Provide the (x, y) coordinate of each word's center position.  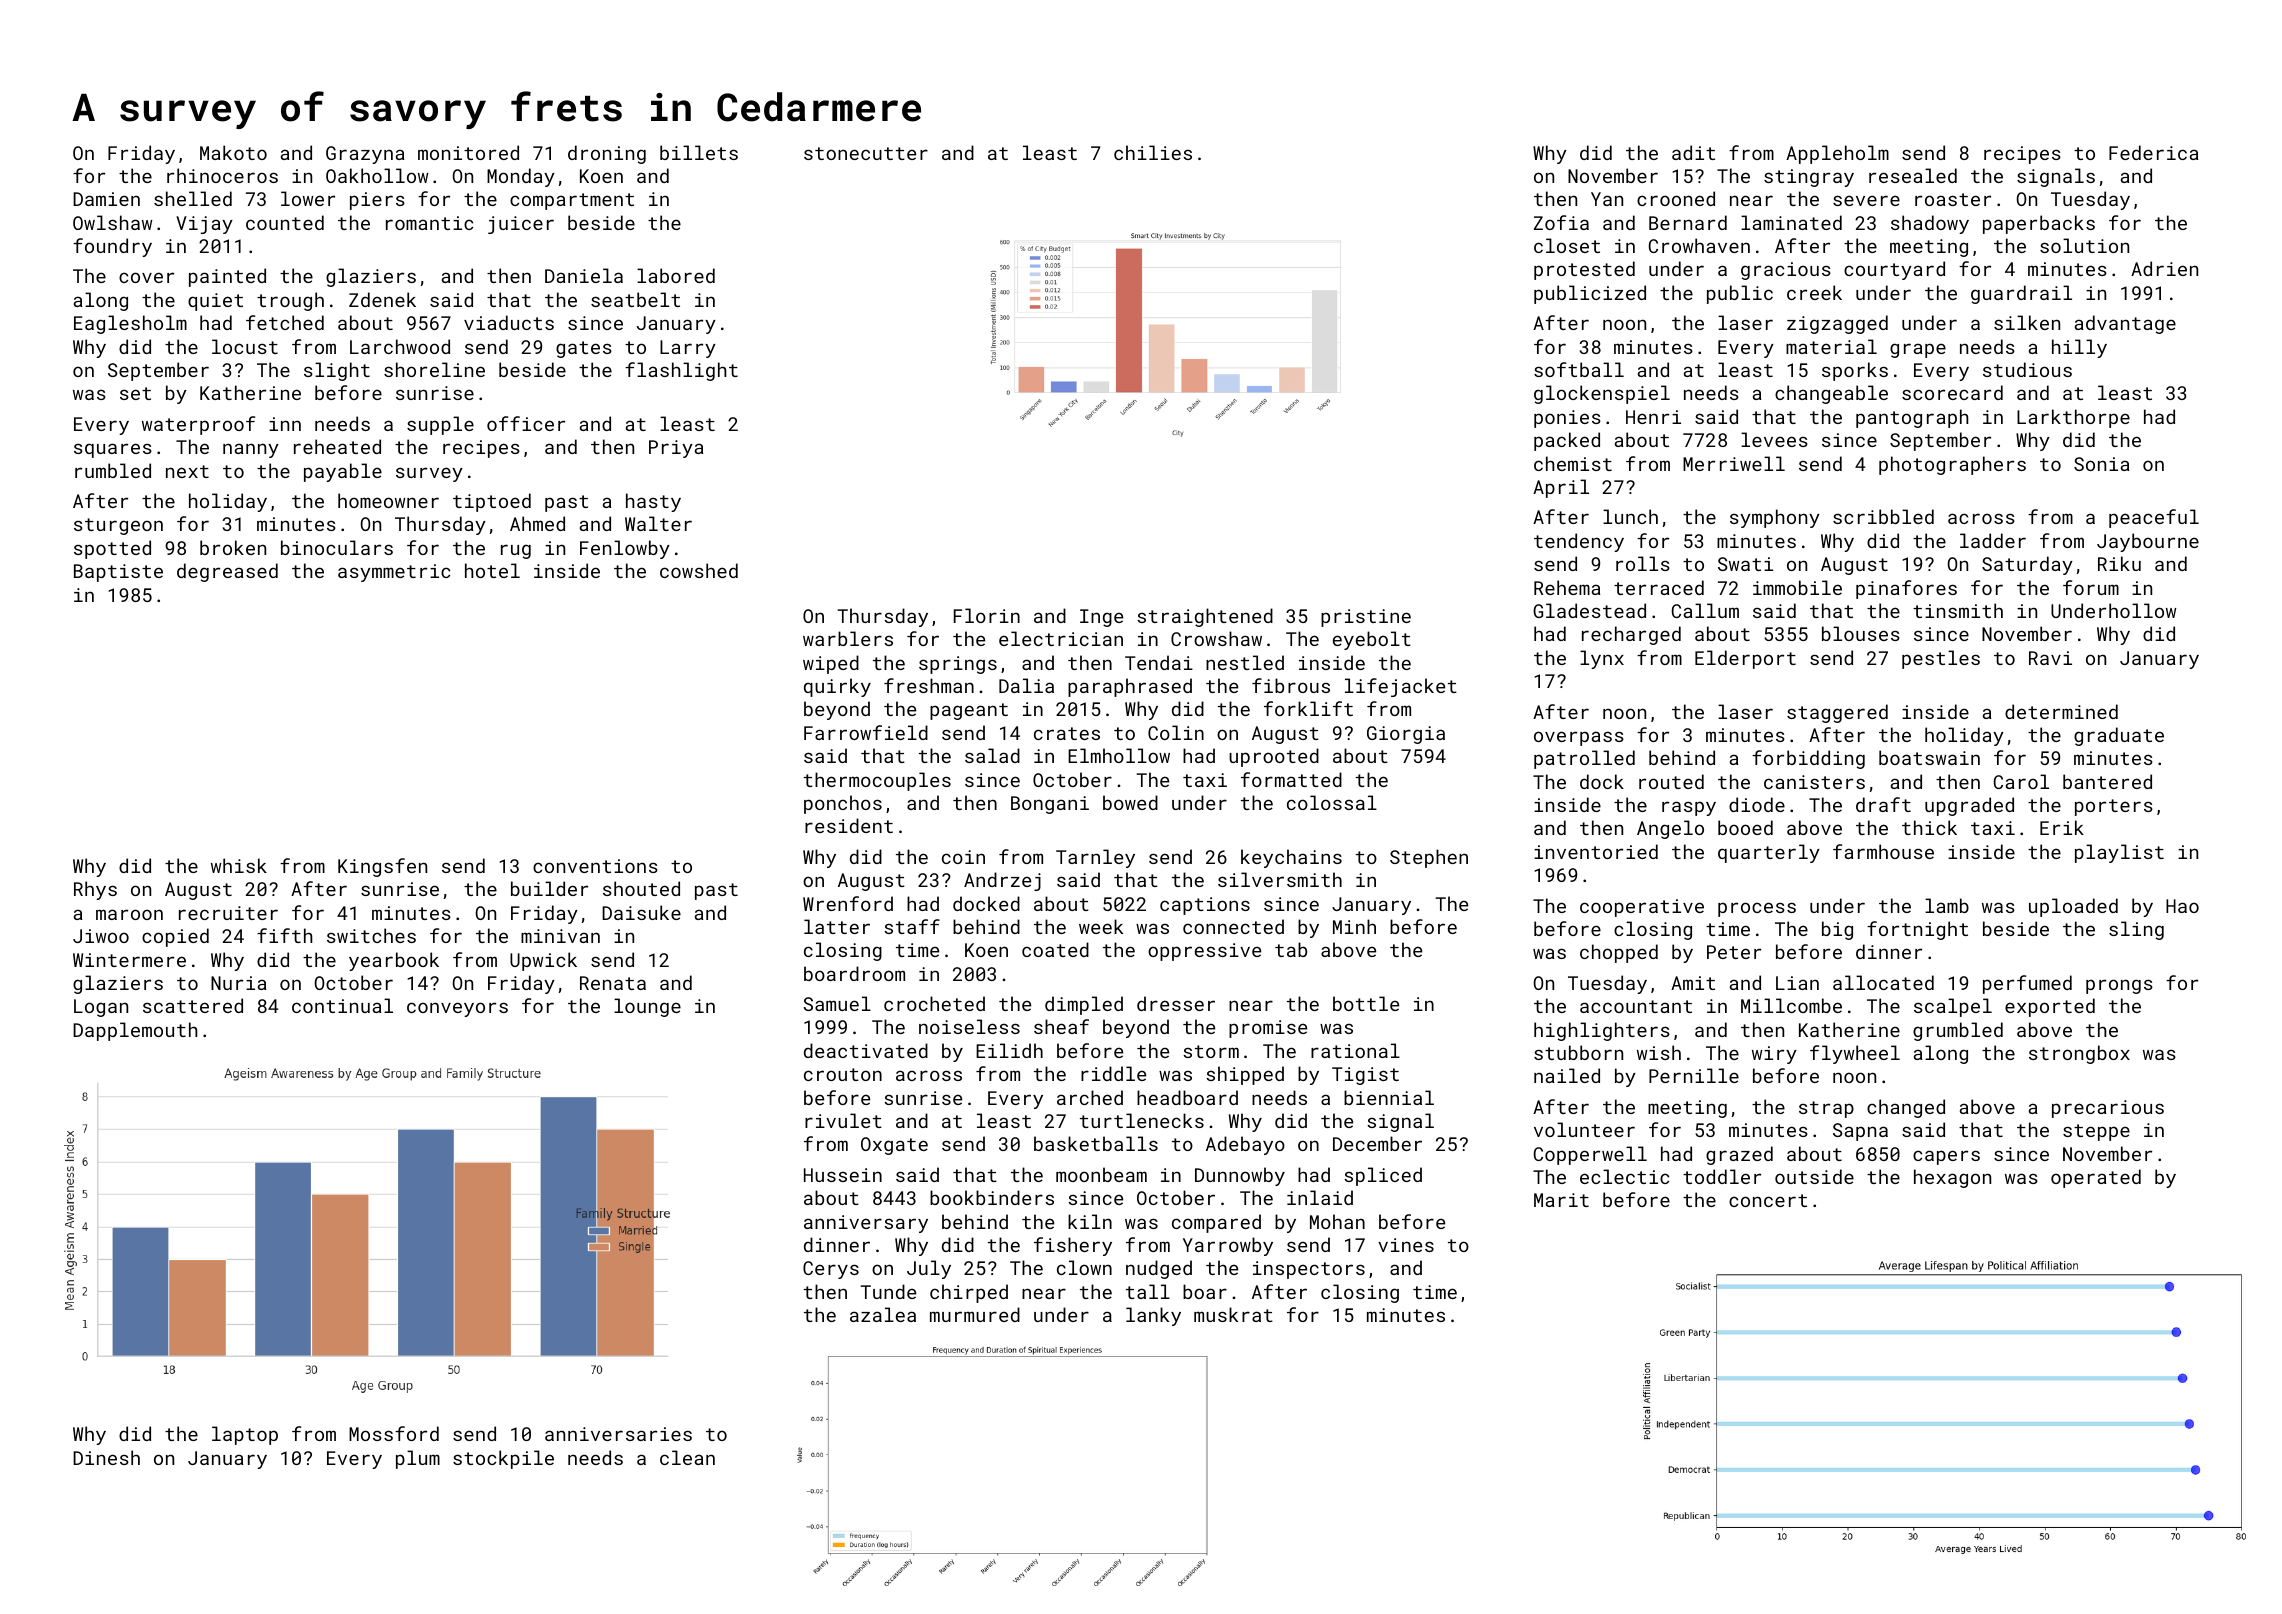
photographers (1952, 465)
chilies (1153, 152)
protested (1584, 270)
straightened (1205, 617)
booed (1745, 827)
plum (418, 1459)
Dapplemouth (135, 1031)
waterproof (198, 425)
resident (849, 825)
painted (227, 277)
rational (1355, 1050)
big (1837, 930)
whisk (239, 865)
